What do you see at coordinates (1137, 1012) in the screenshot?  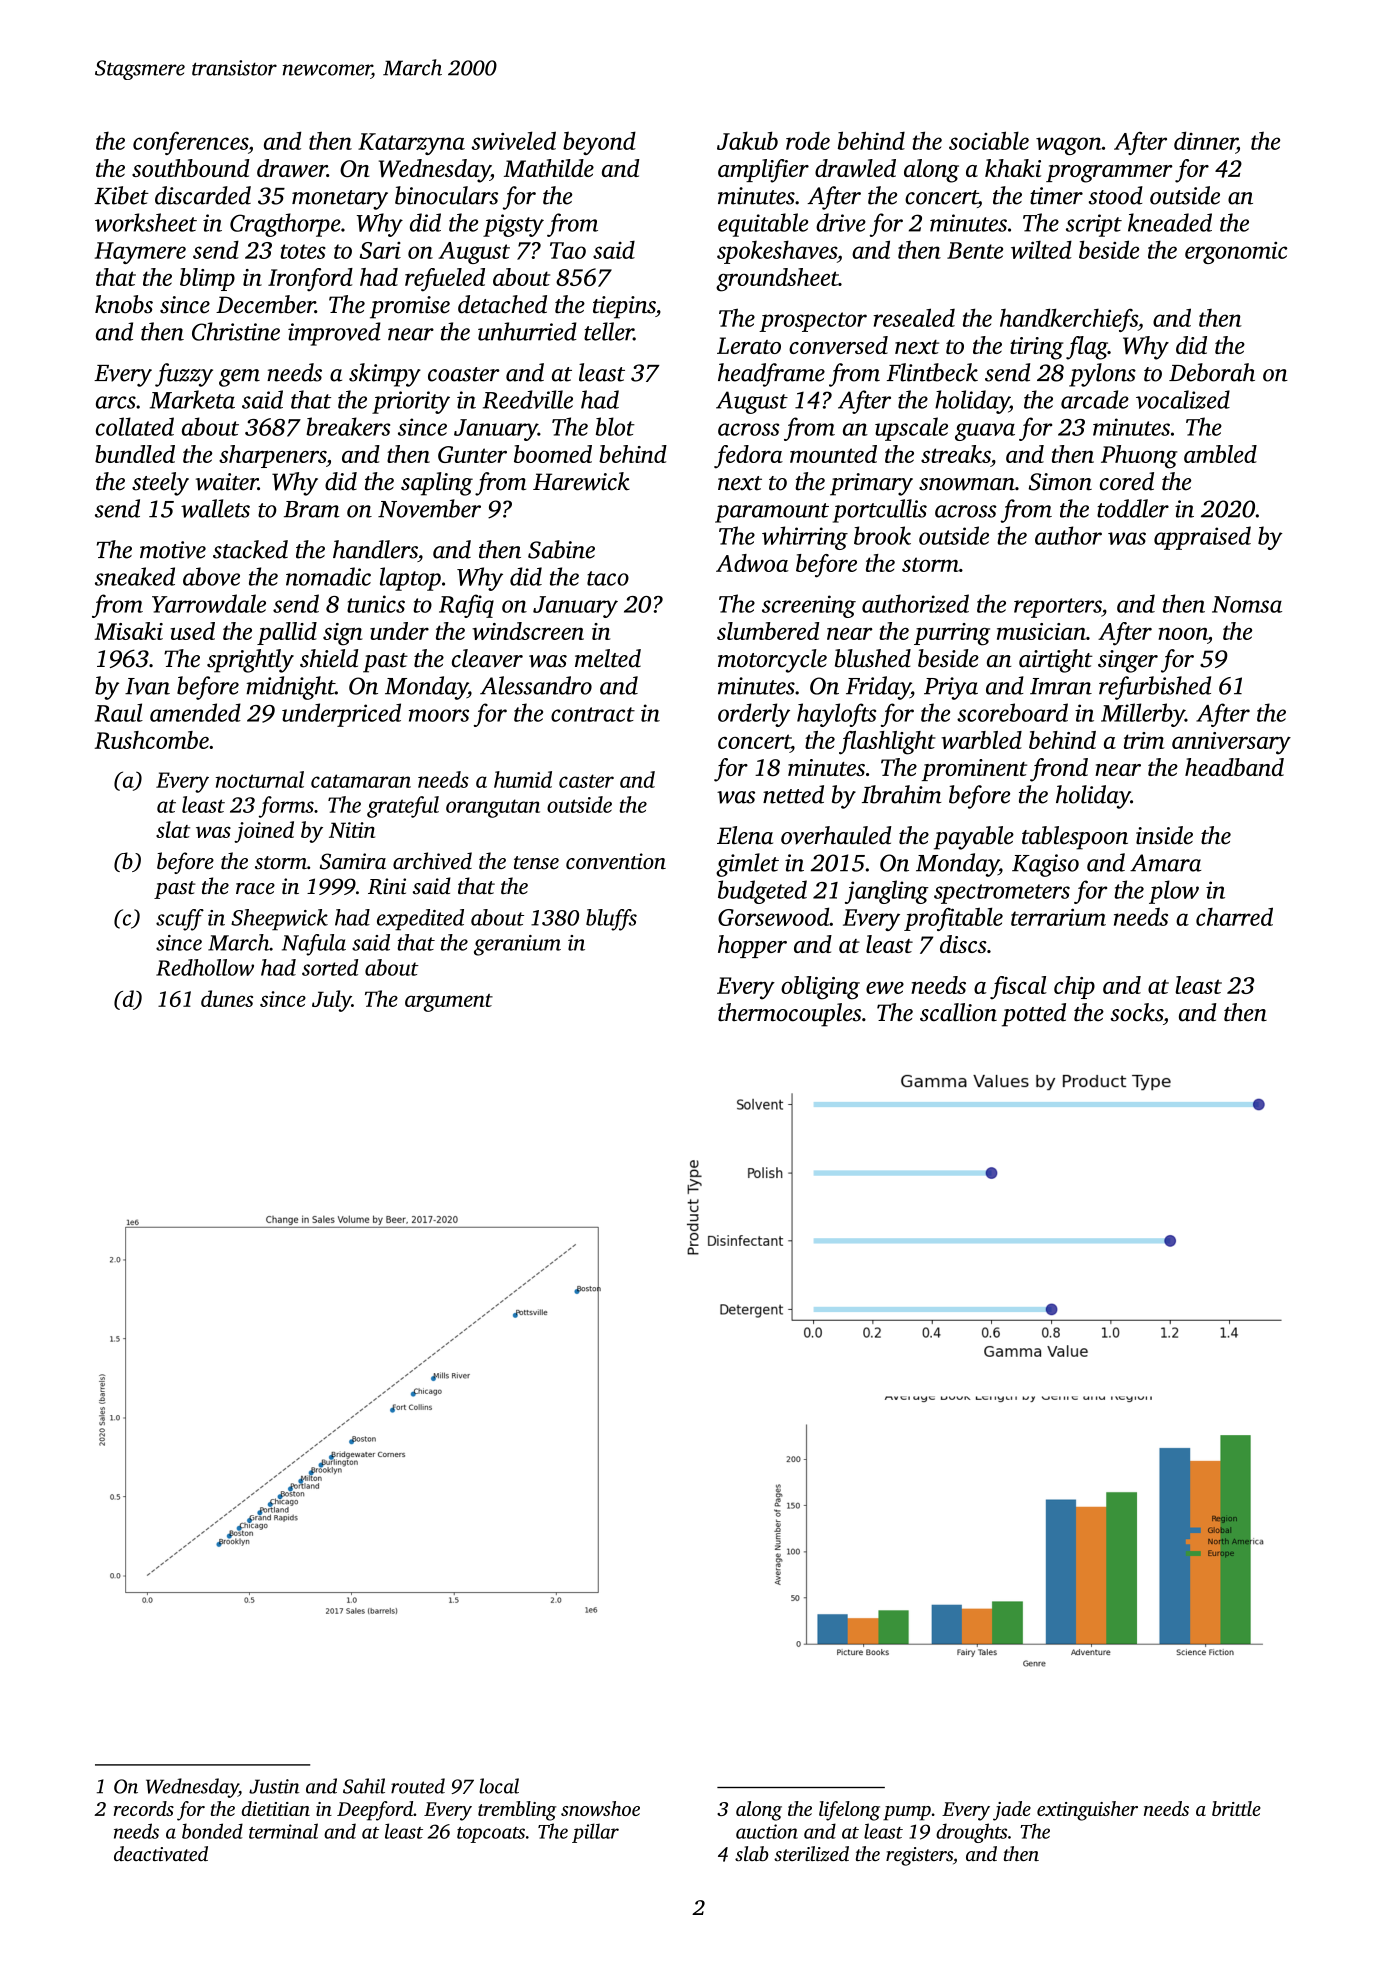 I see `socks` at bounding box center [1137, 1012].
